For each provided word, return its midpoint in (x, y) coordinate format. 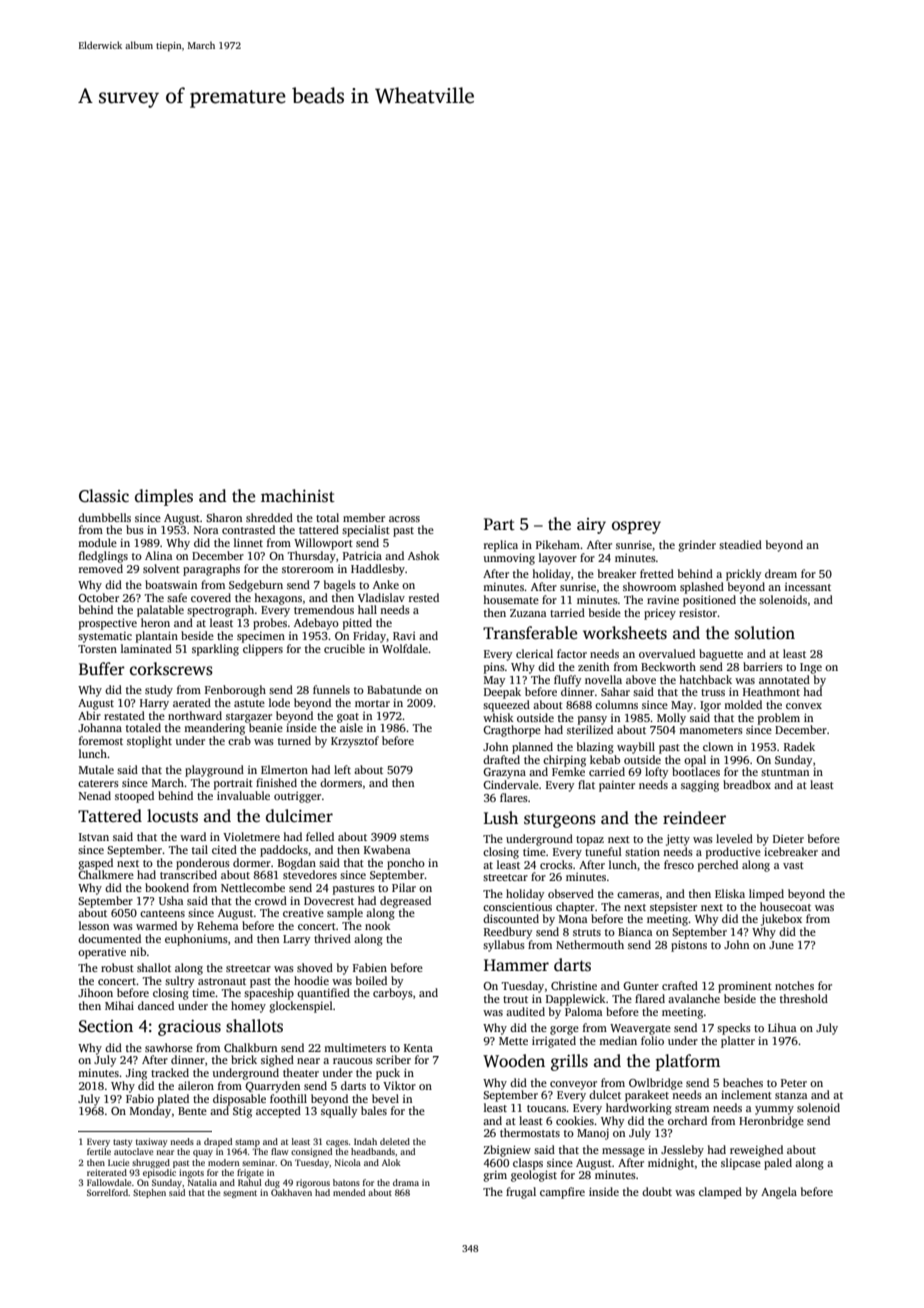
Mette (513, 1041)
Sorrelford (107, 1192)
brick (244, 1059)
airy (591, 526)
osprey (636, 527)
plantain (157, 637)
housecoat (785, 906)
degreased (405, 902)
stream (692, 1108)
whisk (498, 717)
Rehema (218, 925)
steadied (740, 544)
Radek (799, 746)
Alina (159, 555)
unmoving (509, 559)
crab (239, 740)
